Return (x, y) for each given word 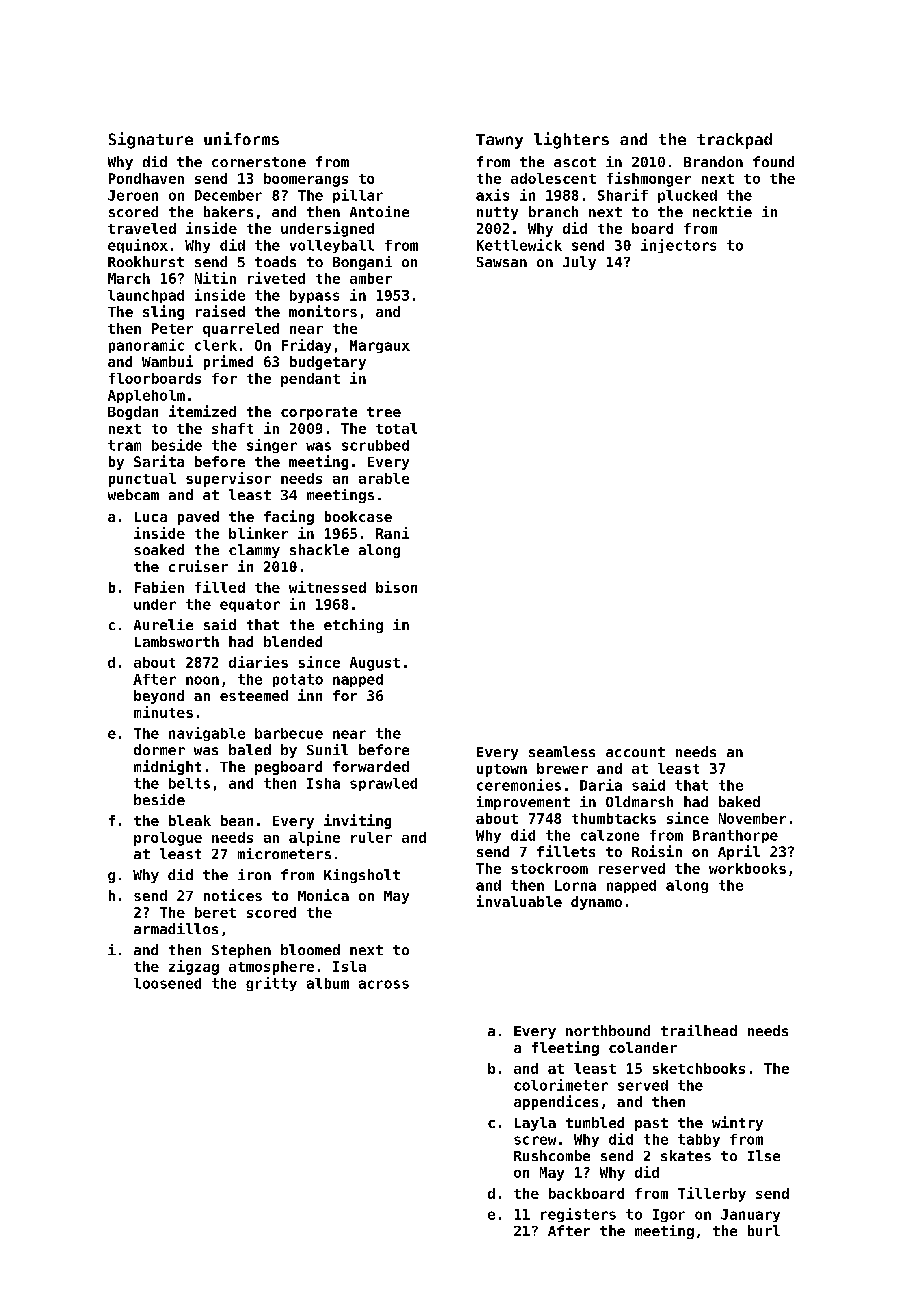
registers (578, 1215)
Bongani (362, 263)
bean (237, 820)
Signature (151, 140)
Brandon (713, 161)
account (635, 752)
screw (535, 1140)
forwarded (371, 766)
